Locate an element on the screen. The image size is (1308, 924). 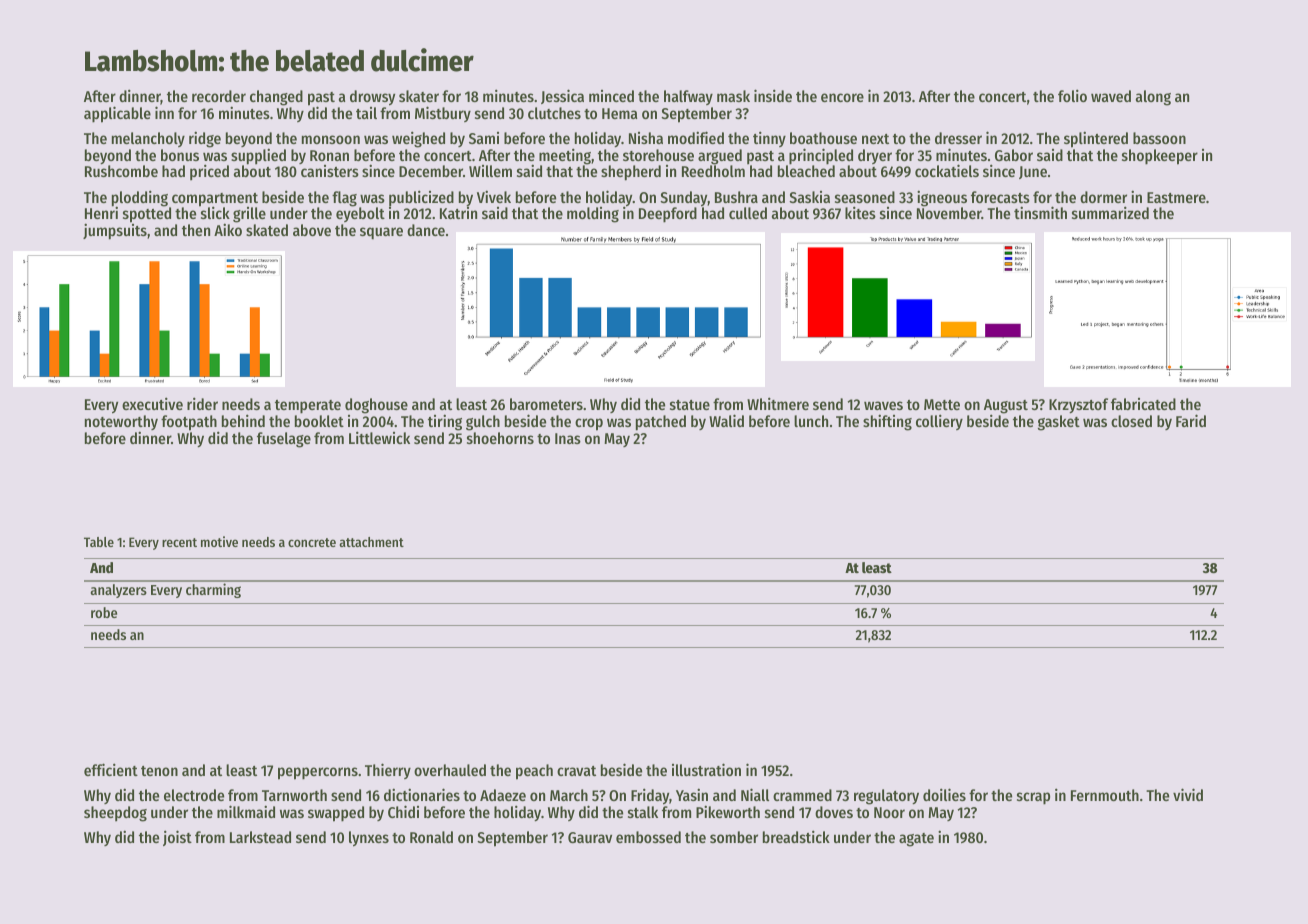
joist is located at coordinates (177, 838).
